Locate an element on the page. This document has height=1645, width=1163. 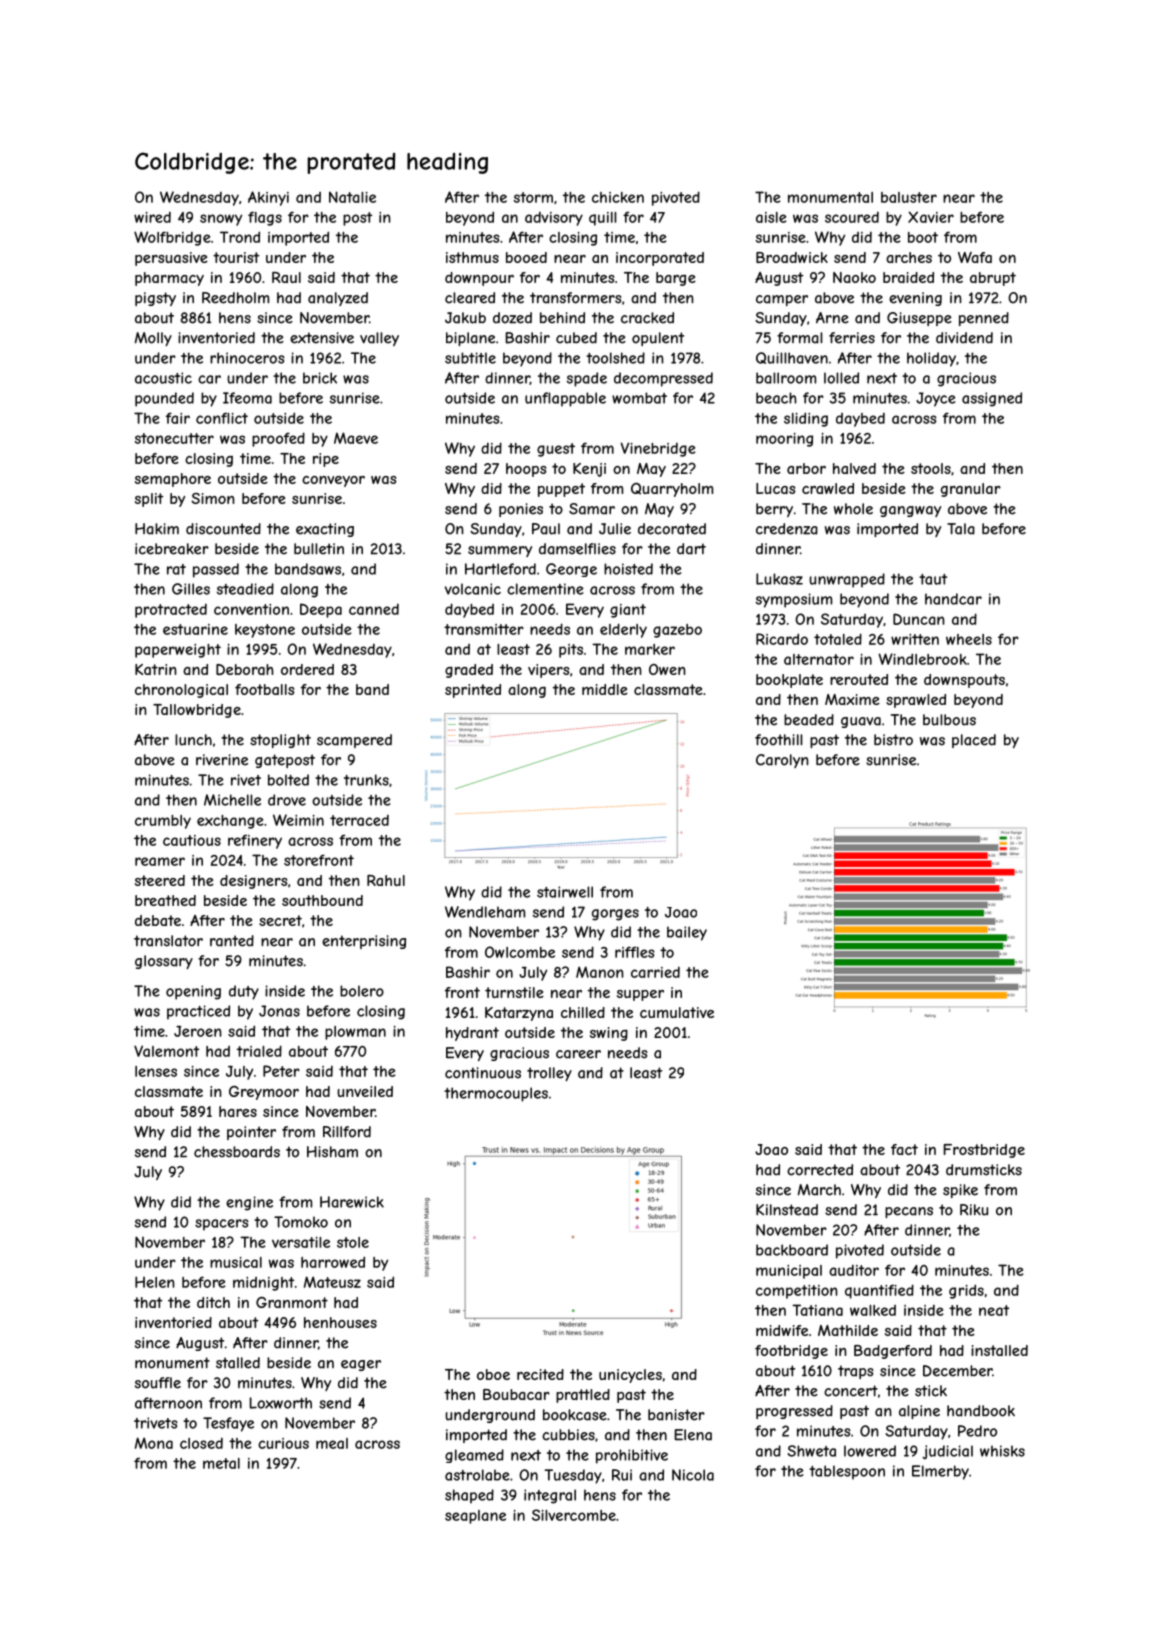
Paul is located at coordinates (546, 529).
